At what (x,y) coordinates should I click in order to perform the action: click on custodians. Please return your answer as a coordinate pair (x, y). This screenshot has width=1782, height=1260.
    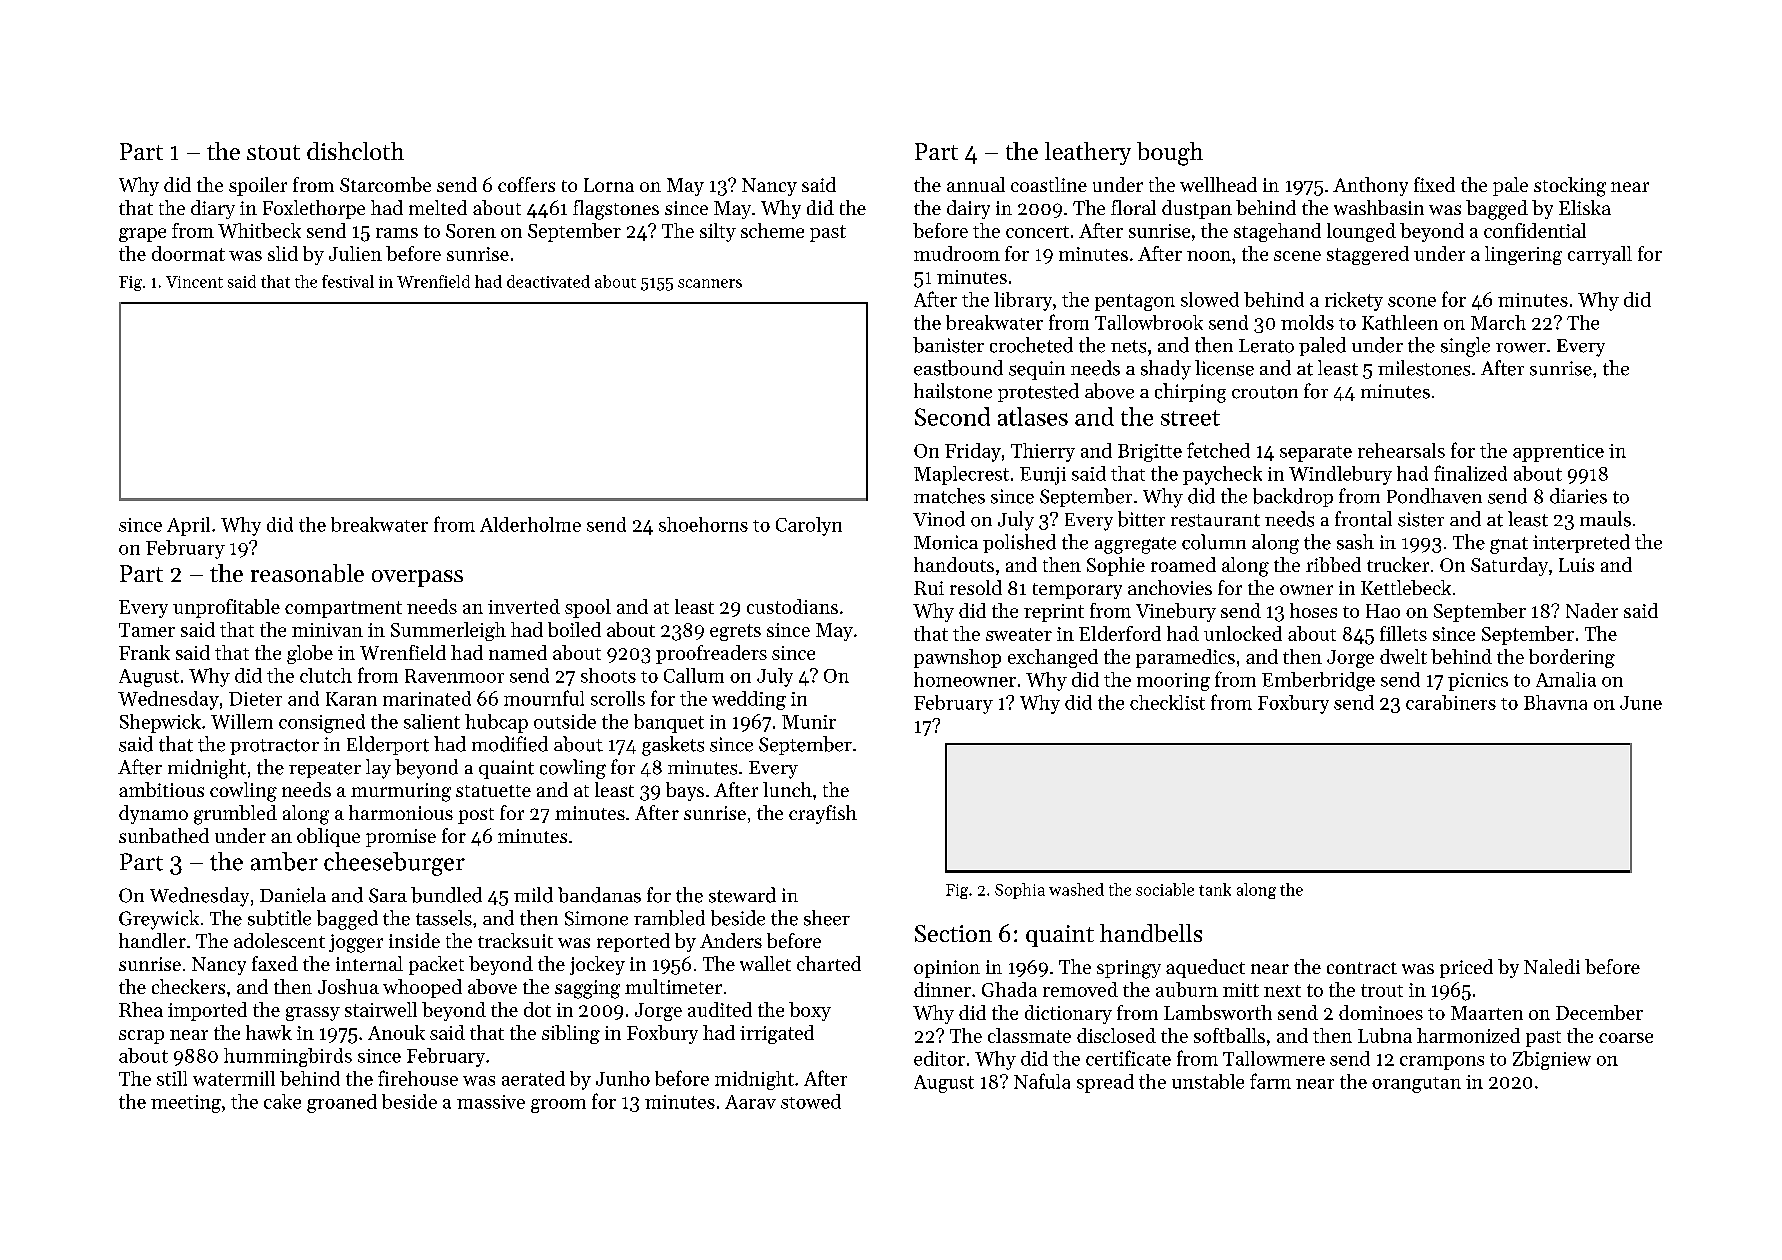
    Looking at the image, I should click on (792, 606).
